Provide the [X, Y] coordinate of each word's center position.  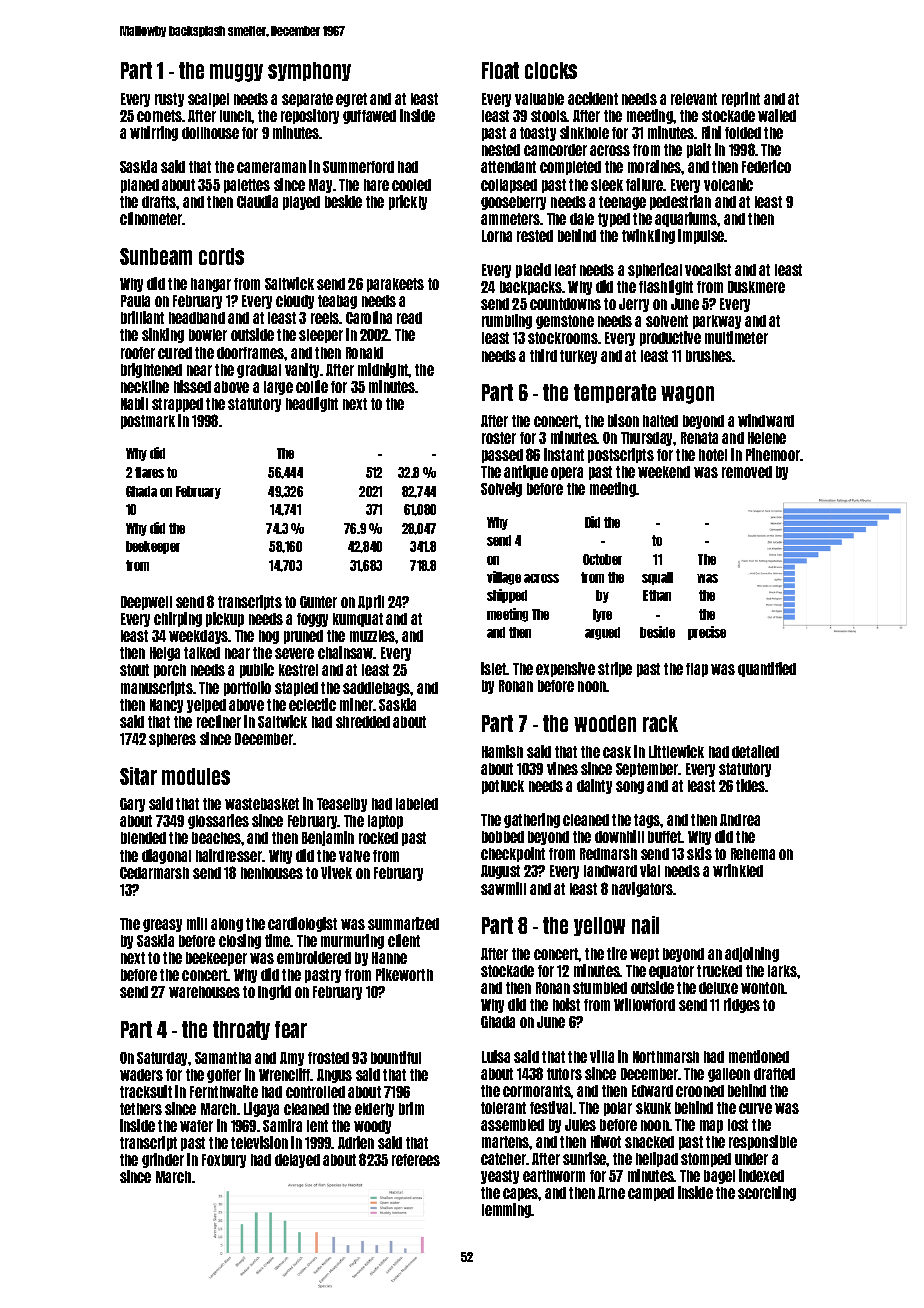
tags [647, 821]
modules [196, 776]
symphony [309, 71]
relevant [694, 99]
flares [149, 472]
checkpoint [513, 854]
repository [310, 116]
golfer [224, 1076]
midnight [383, 370]
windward [766, 420]
